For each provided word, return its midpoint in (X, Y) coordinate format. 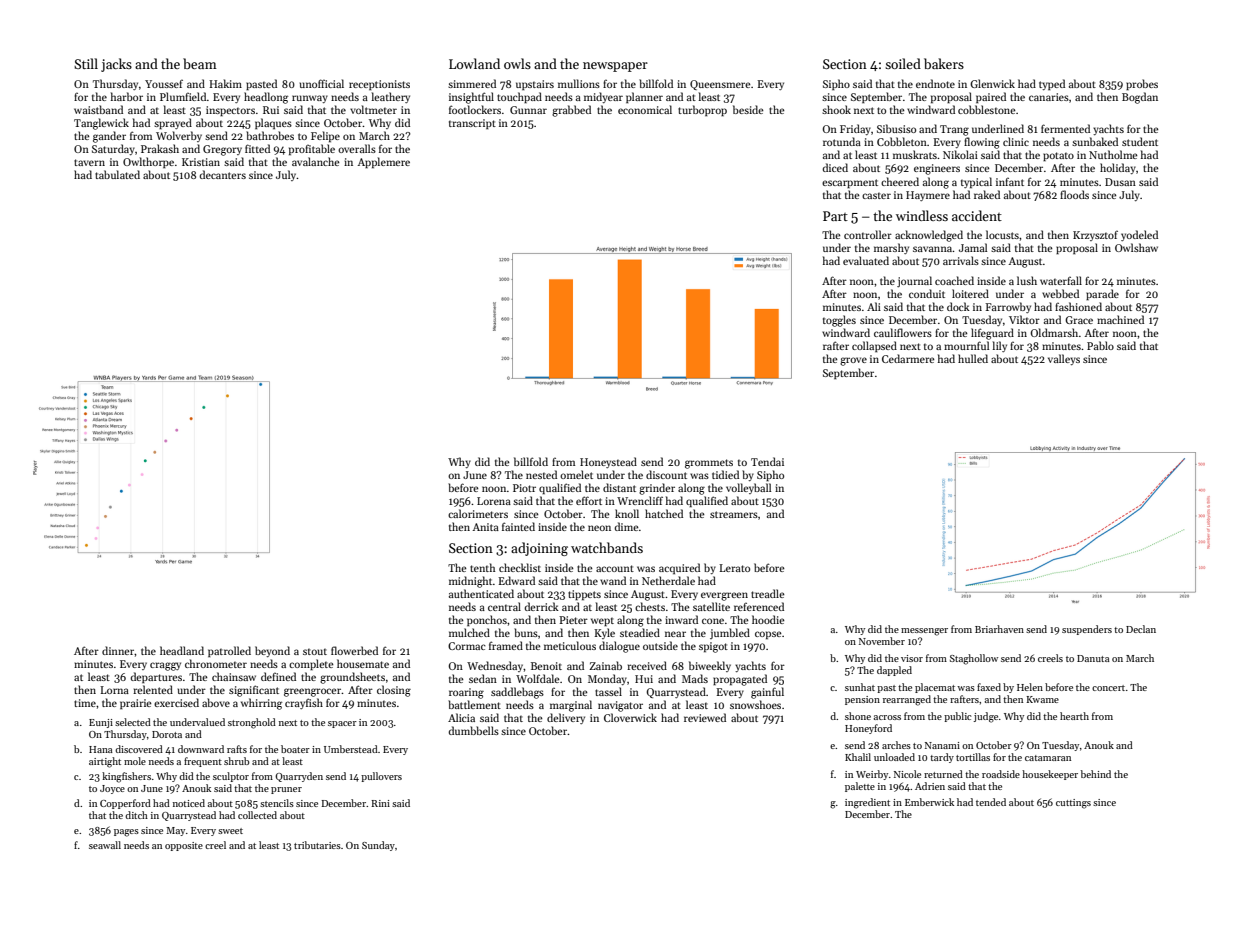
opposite (184, 846)
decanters (222, 174)
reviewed (705, 717)
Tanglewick (101, 124)
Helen (1030, 687)
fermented (1065, 128)
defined (278, 676)
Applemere (383, 163)
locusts (1002, 234)
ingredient (867, 803)
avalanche (316, 161)
